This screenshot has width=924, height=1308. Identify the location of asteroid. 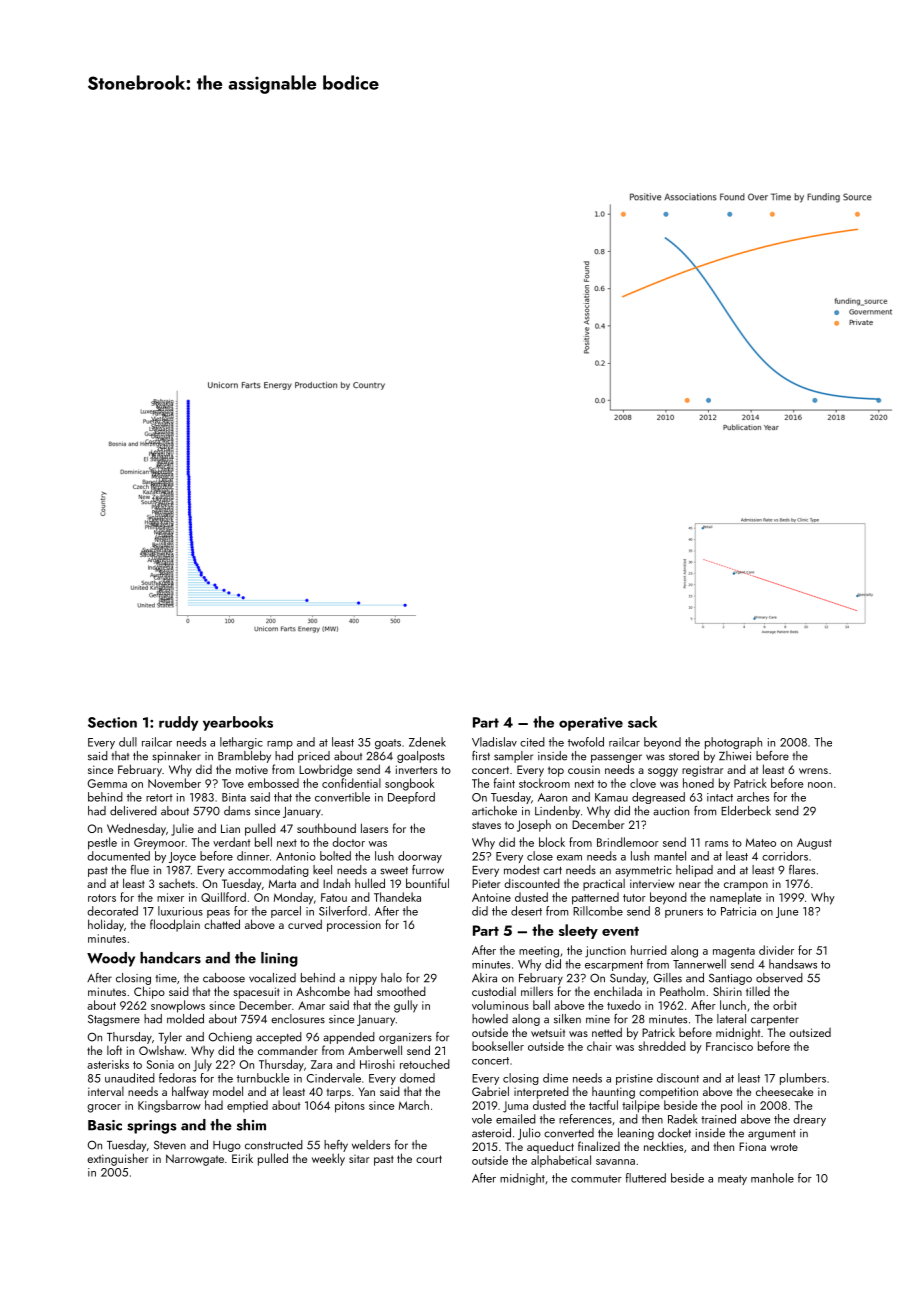
(491, 1133).
